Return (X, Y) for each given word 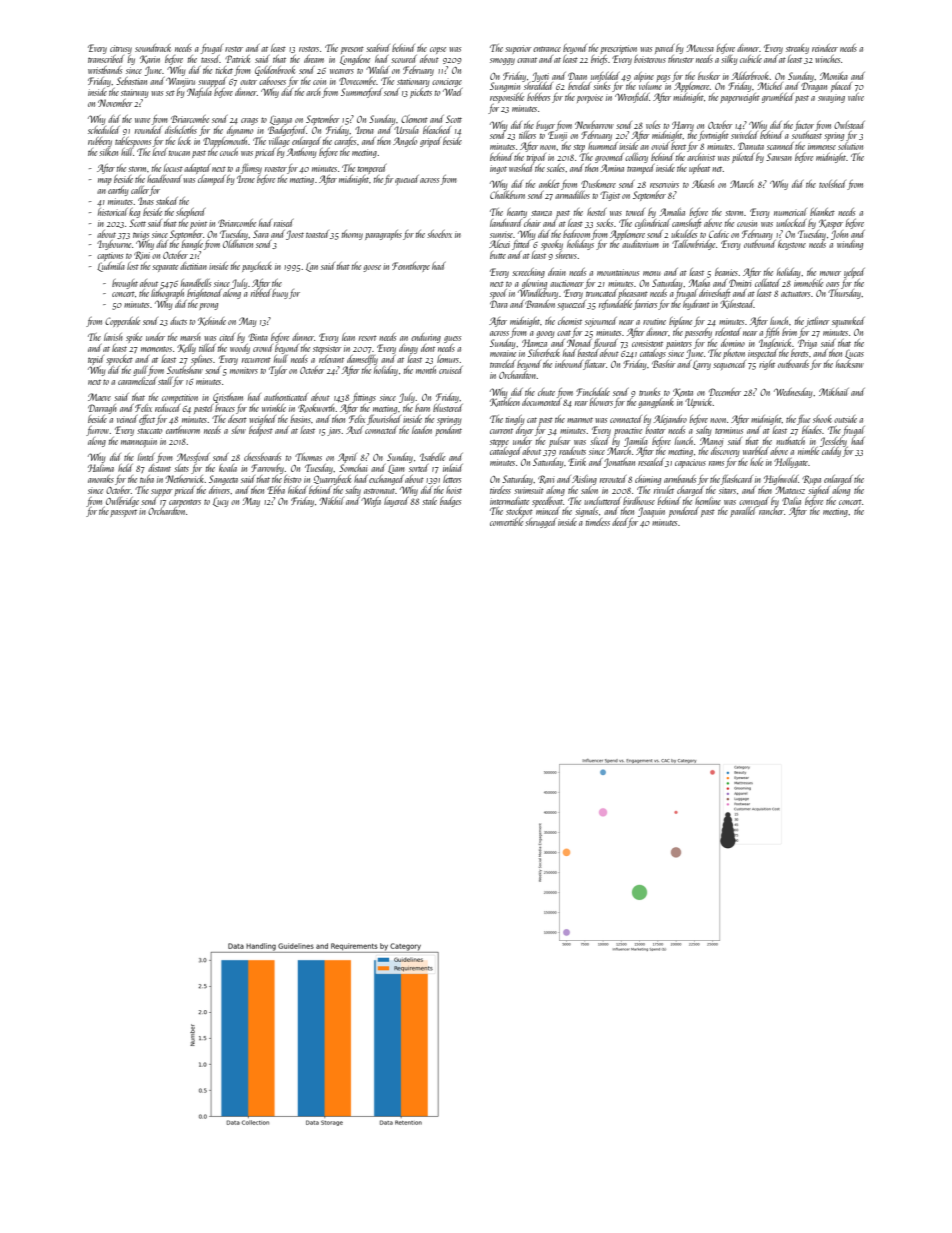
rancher (771, 511)
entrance (547, 49)
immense (822, 146)
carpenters (185, 503)
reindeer (825, 48)
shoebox (439, 234)
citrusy (121, 49)
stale (429, 501)
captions (110, 256)
